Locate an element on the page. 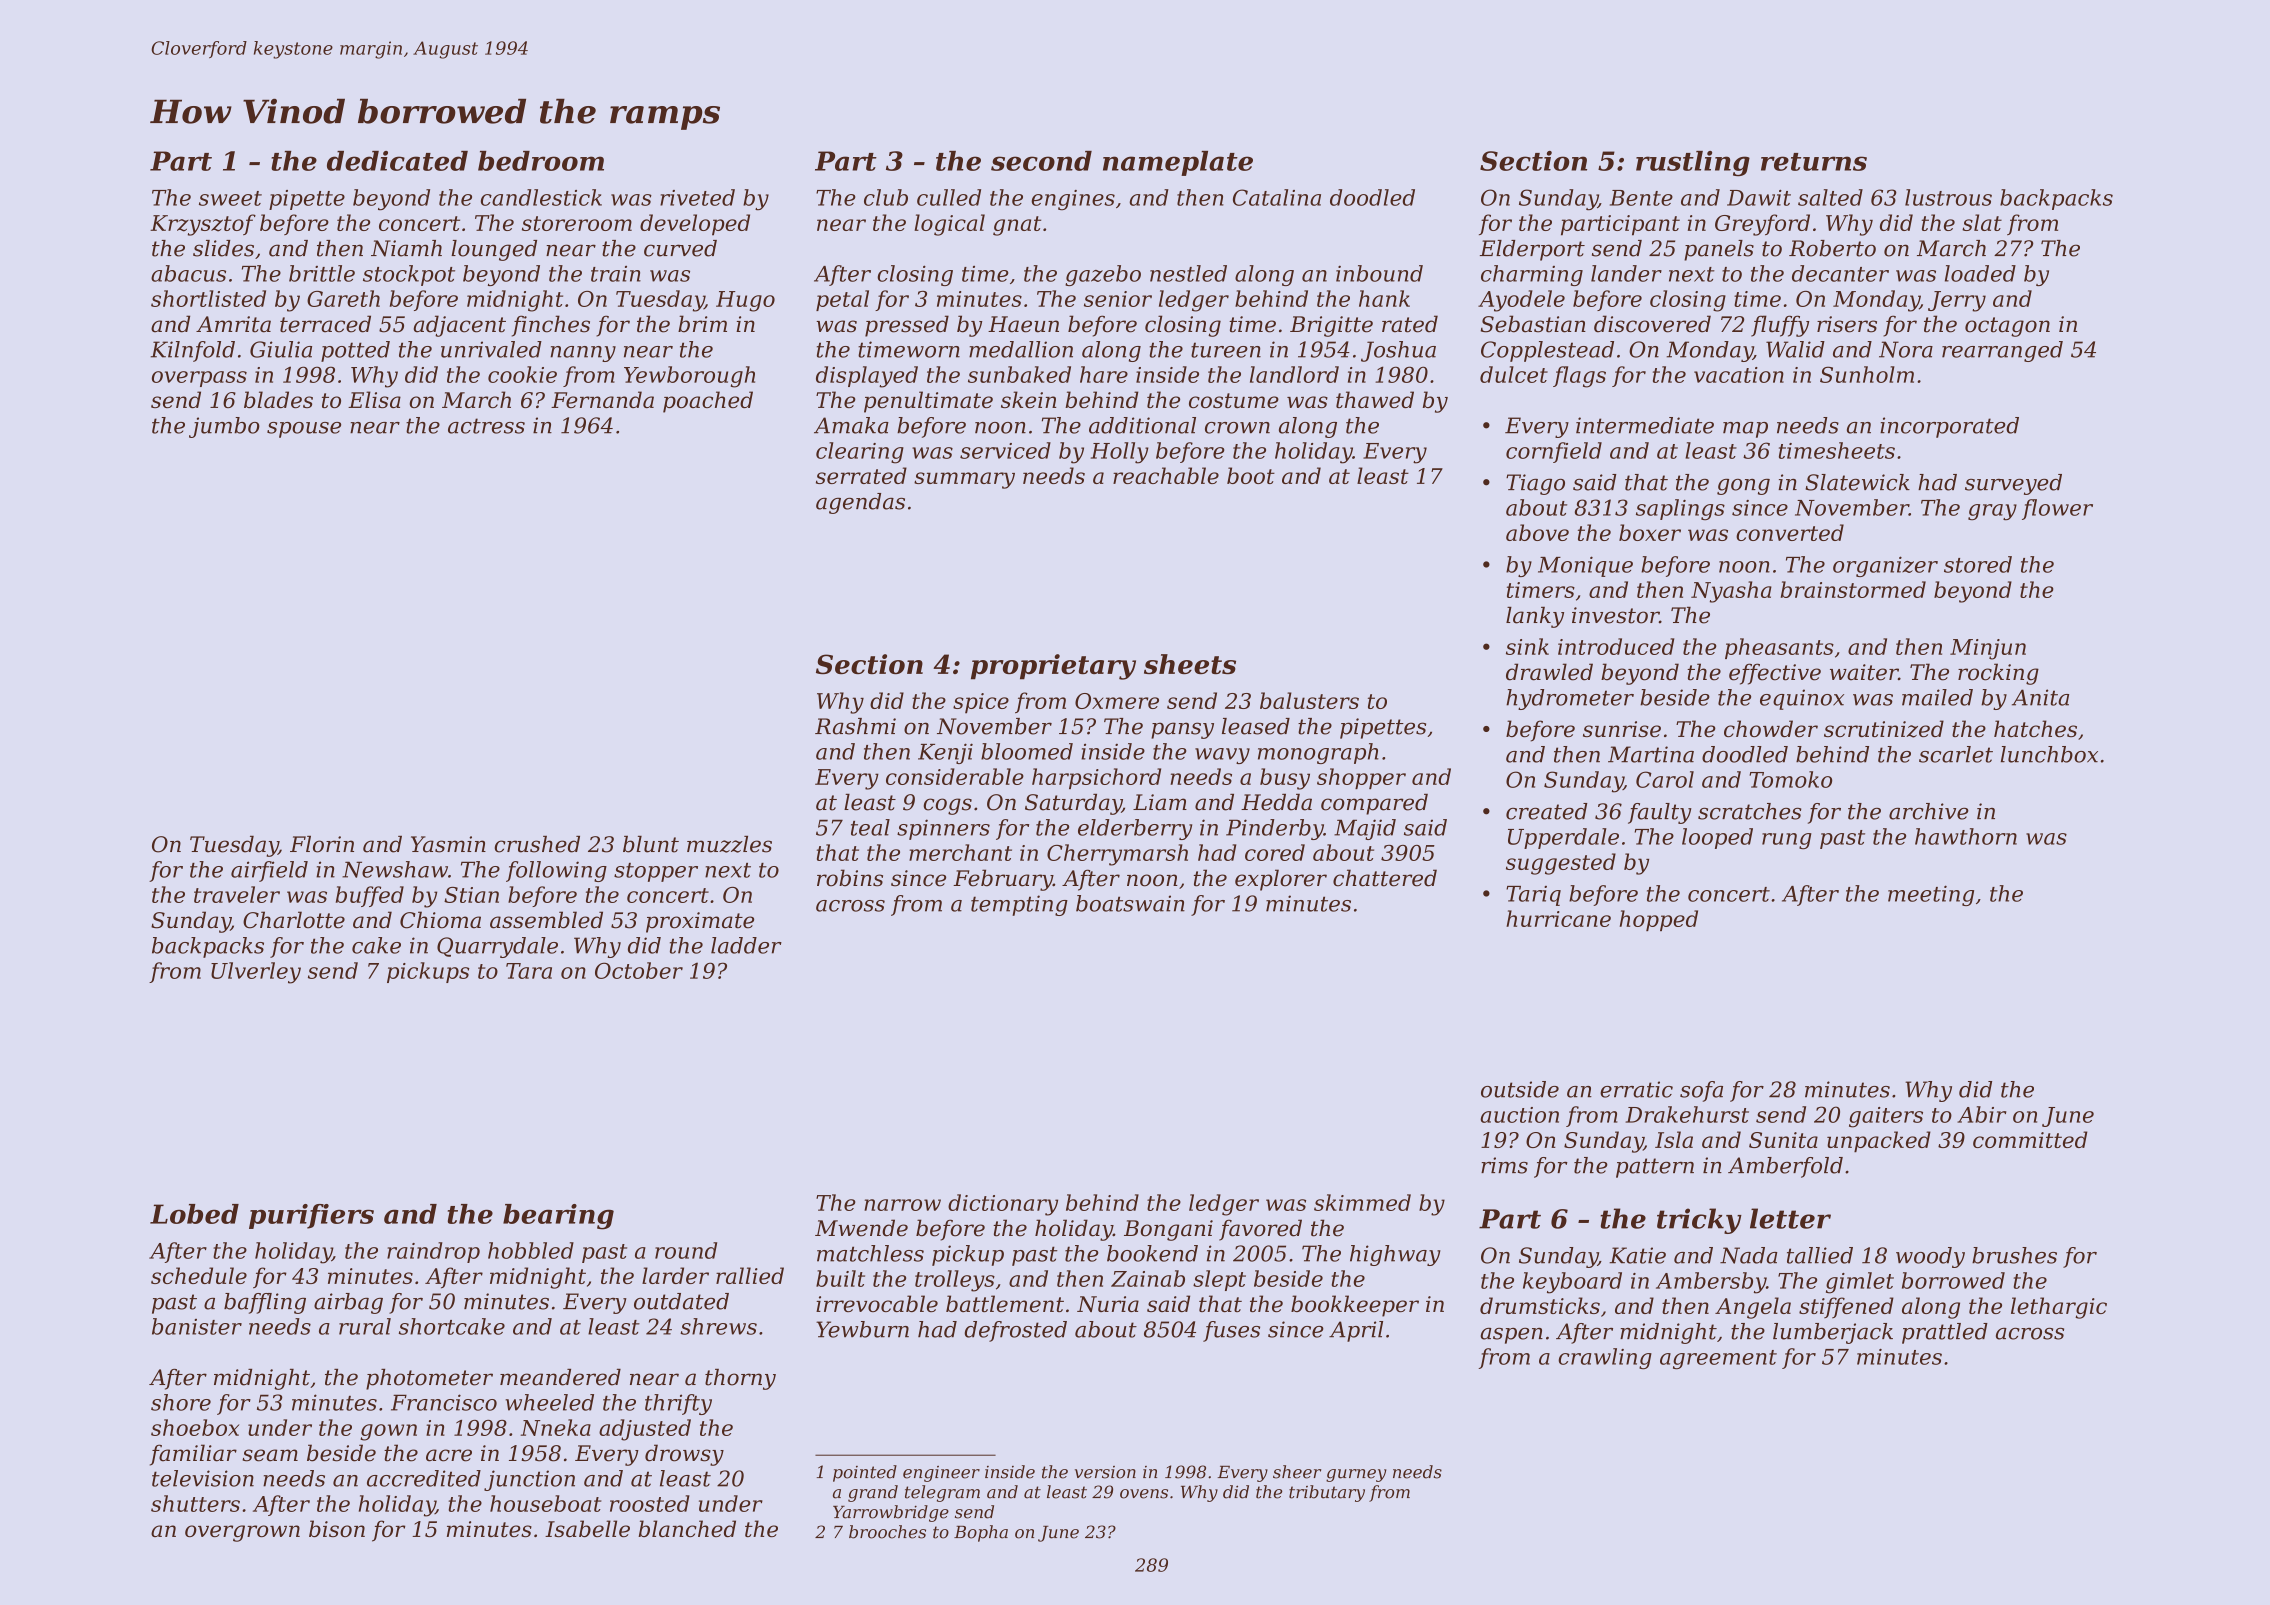 This document has height=1605, width=2270. meandered is located at coordinates (560, 1377).
